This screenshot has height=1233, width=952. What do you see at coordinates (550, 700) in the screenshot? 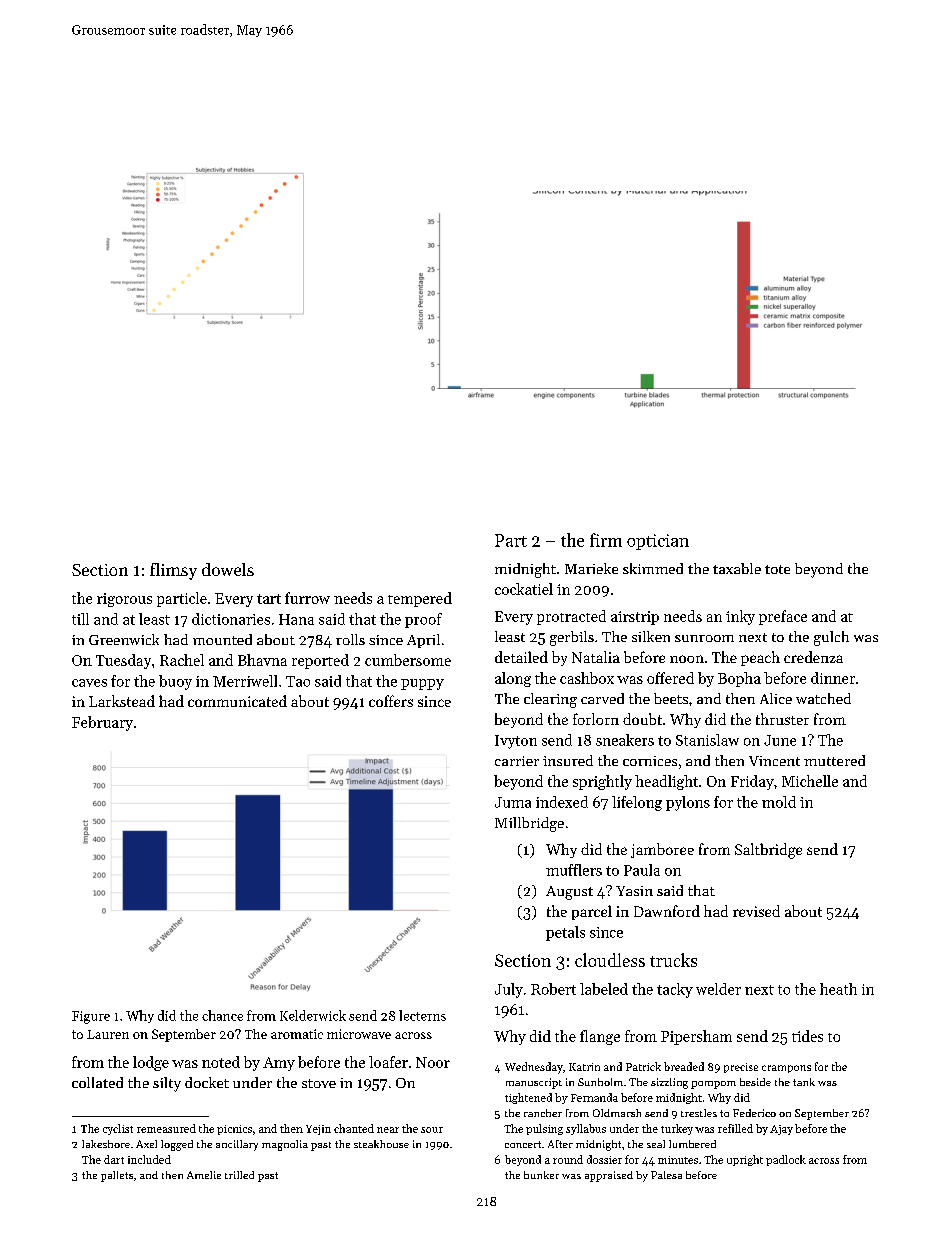
I see `clearing` at bounding box center [550, 700].
